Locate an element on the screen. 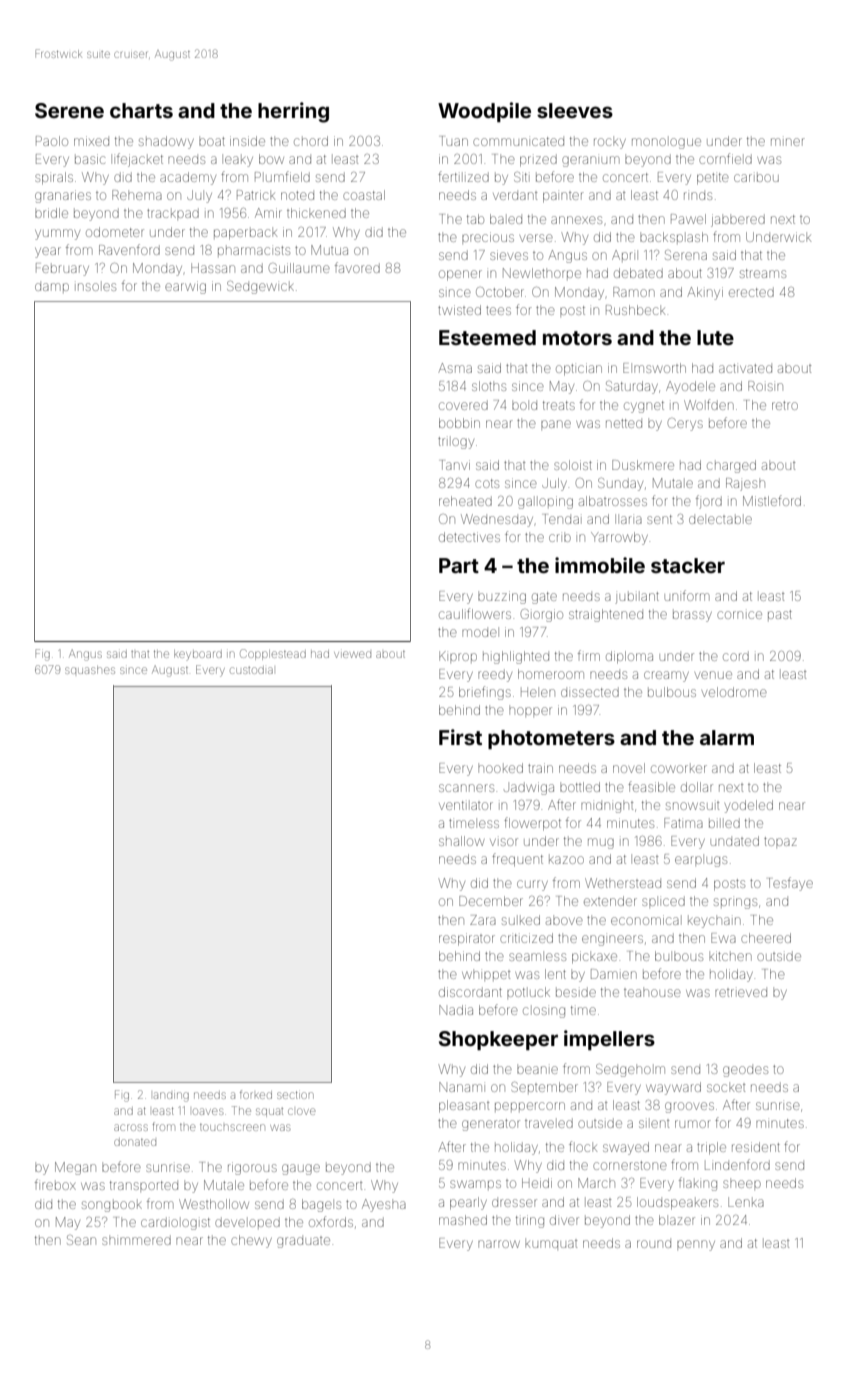 The image size is (849, 1400). Copplestead is located at coordinates (273, 654).
